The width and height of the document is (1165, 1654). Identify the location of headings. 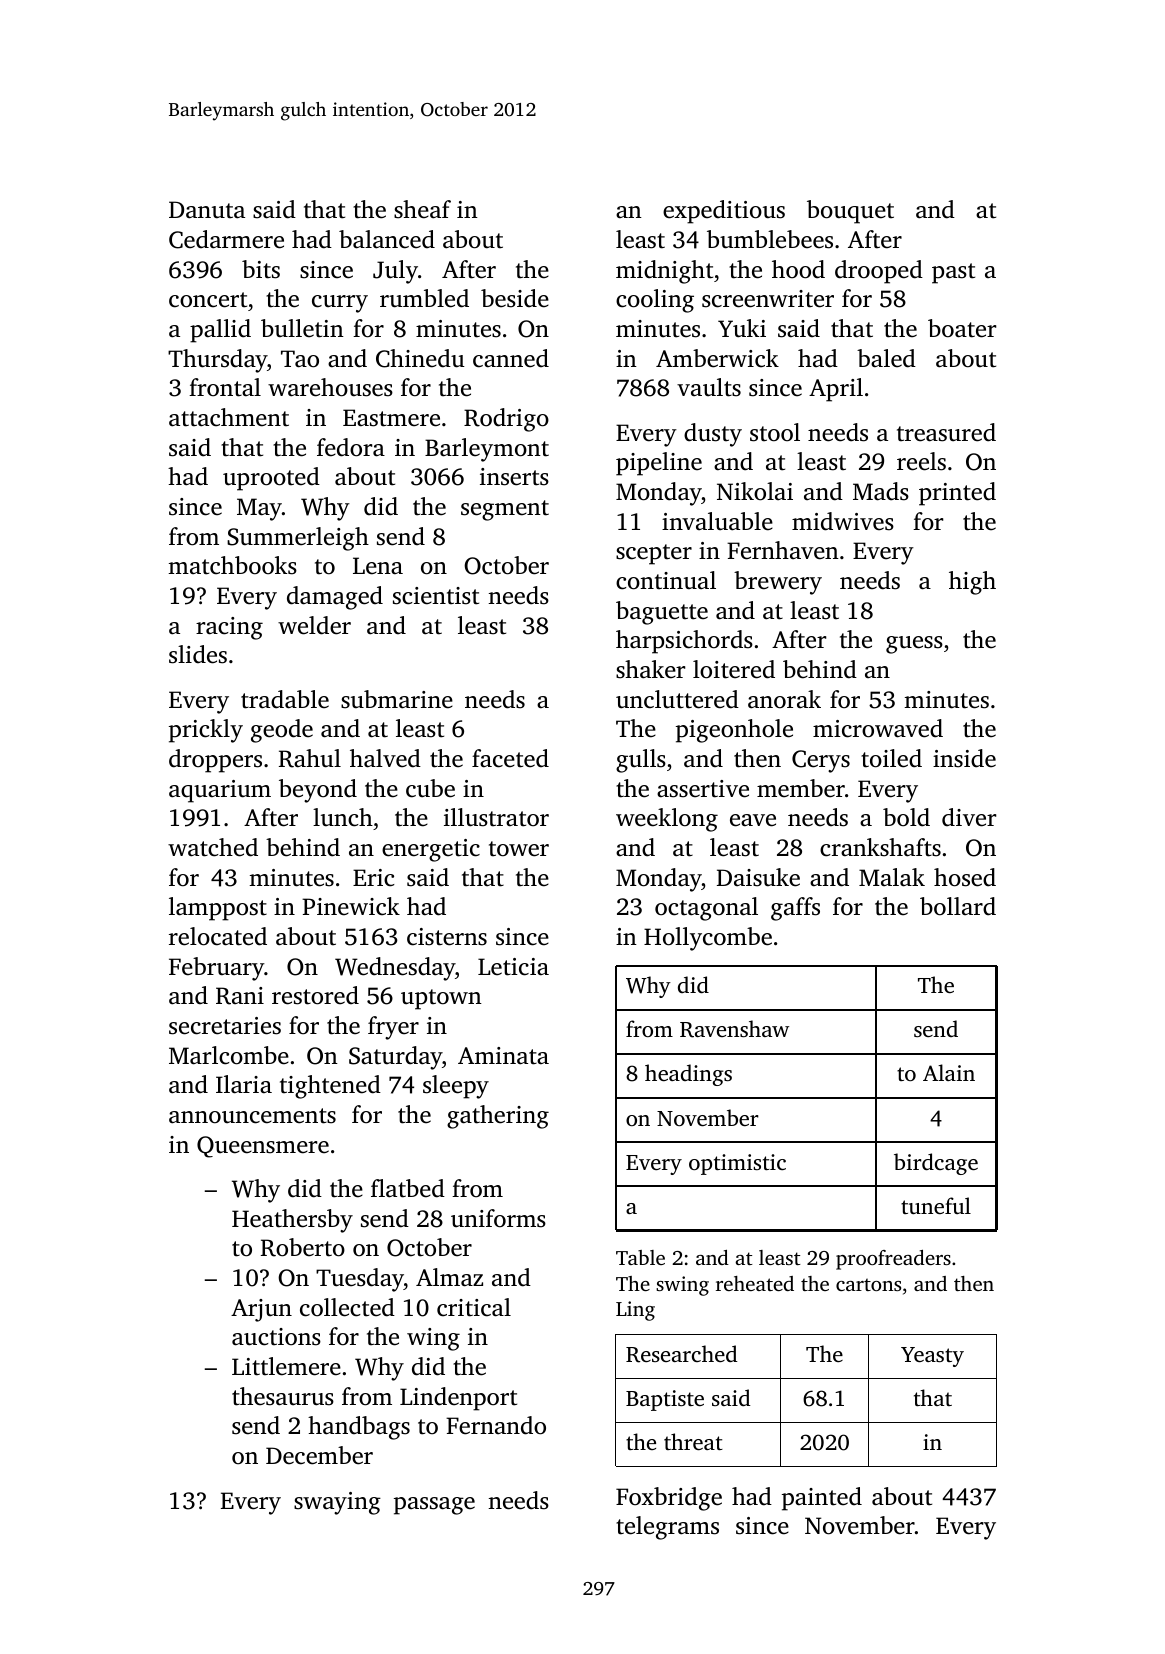
(688, 1075).
